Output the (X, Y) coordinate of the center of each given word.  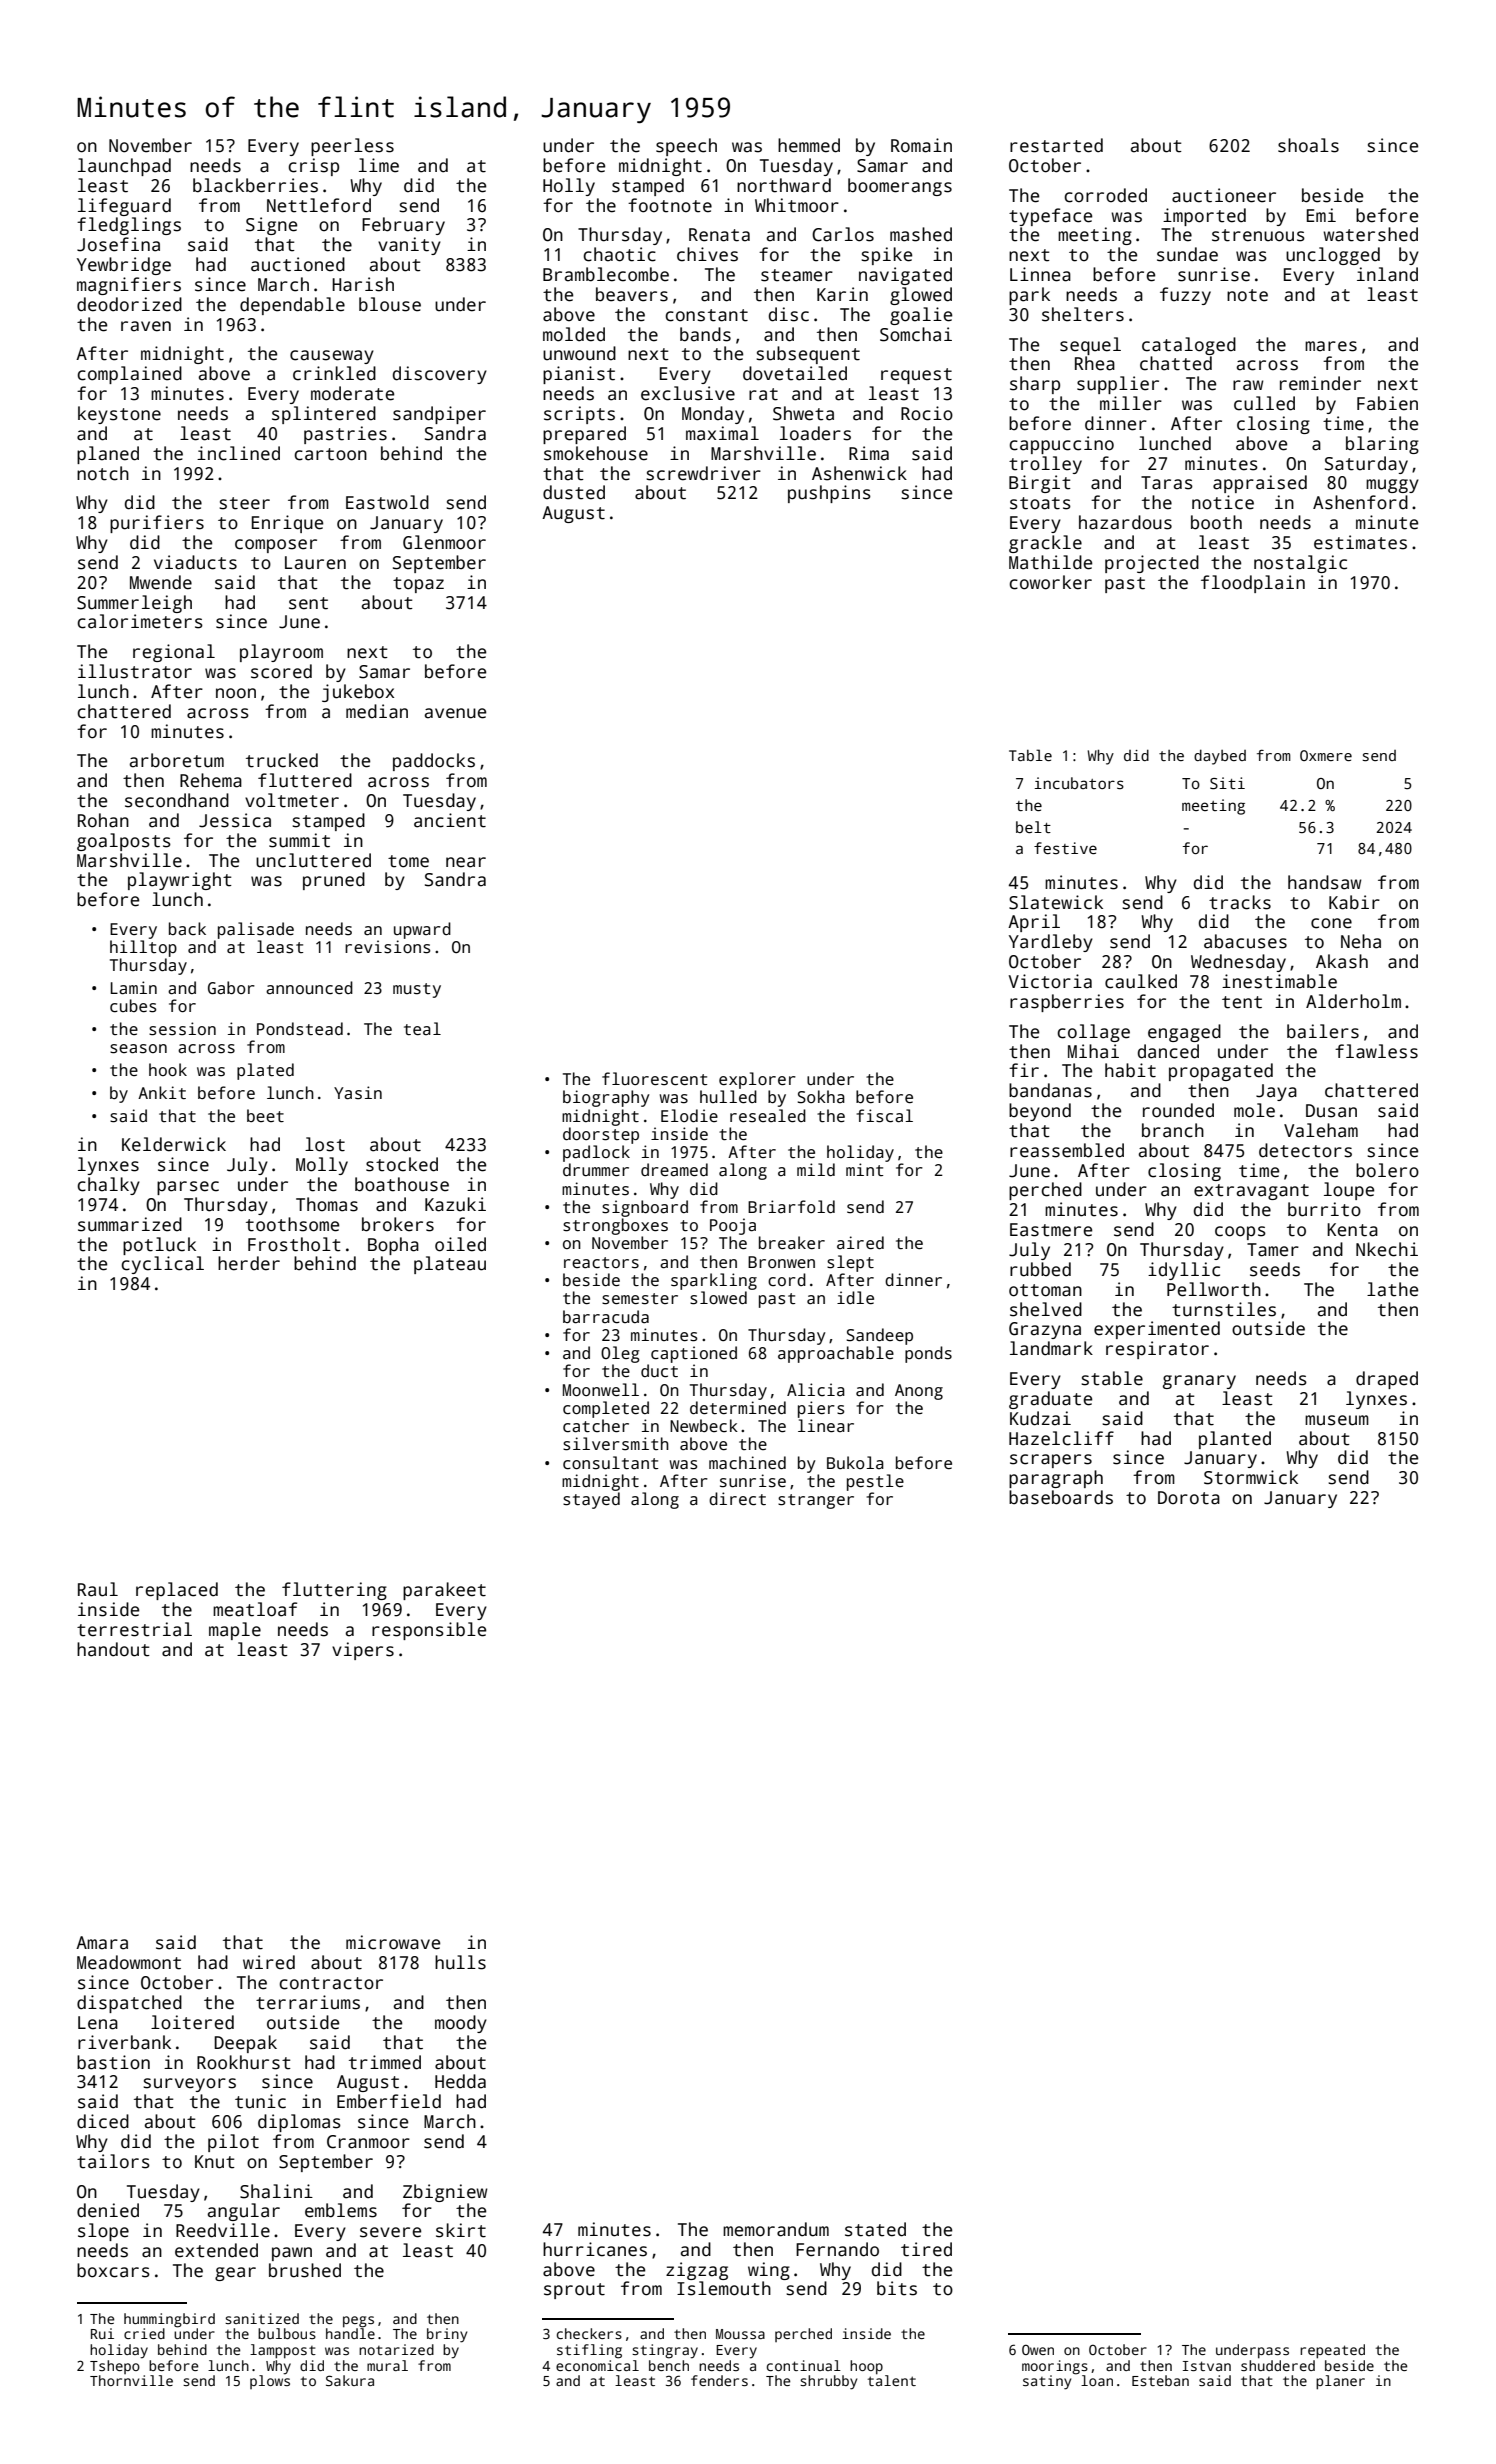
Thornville (131, 2380)
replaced (177, 1591)
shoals (1308, 145)
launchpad (124, 167)
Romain (921, 145)
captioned (694, 1354)
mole (1254, 1110)
